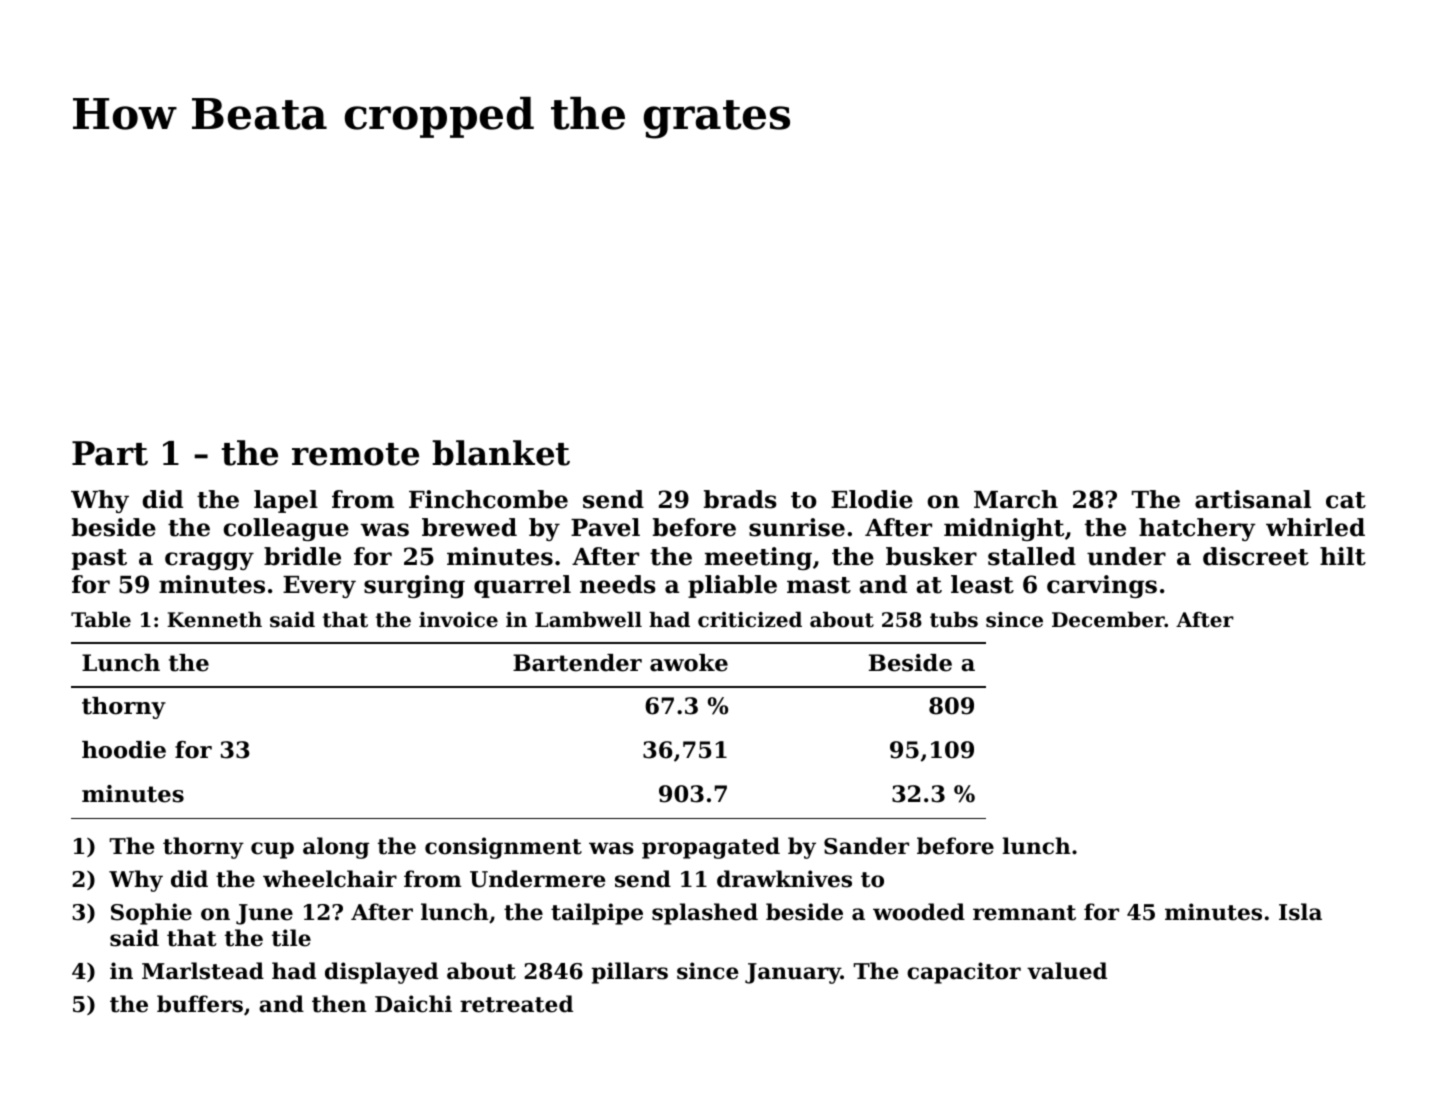 This page has width=1437, height=1110. What do you see at coordinates (797, 527) in the page?
I see `sunrise` at bounding box center [797, 527].
